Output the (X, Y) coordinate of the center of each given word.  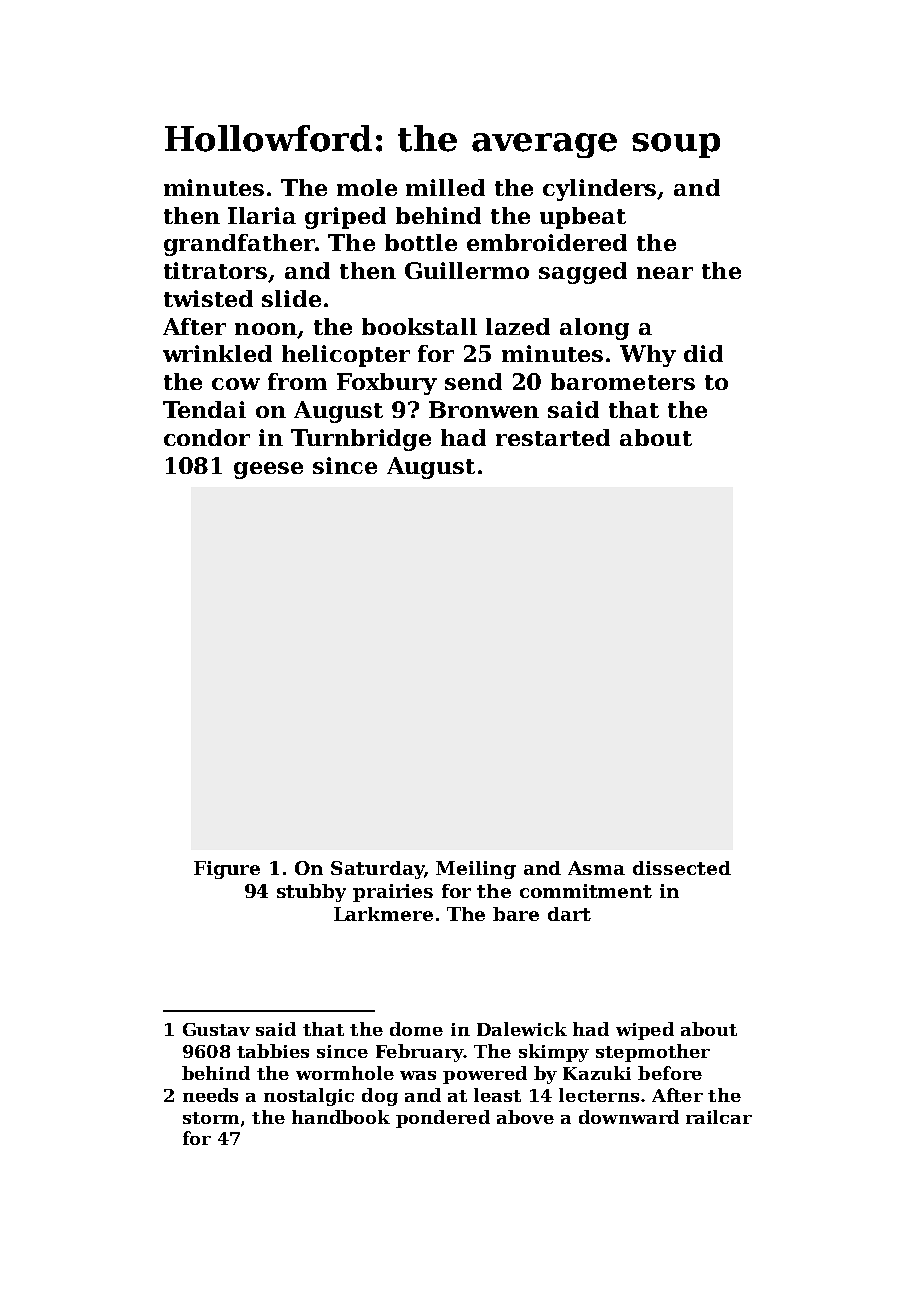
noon (266, 329)
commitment (586, 891)
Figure (227, 870)
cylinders (600, 190)
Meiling (476, 870)
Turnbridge (361, 440)
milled (445, 187)
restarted (553, 437)
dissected (682, 868)
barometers (623, 381)
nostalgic (309, 1097)
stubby (311, 893)
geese (268, 470)
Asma (596, 868)
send (473, 381)
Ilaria (262, 215)
